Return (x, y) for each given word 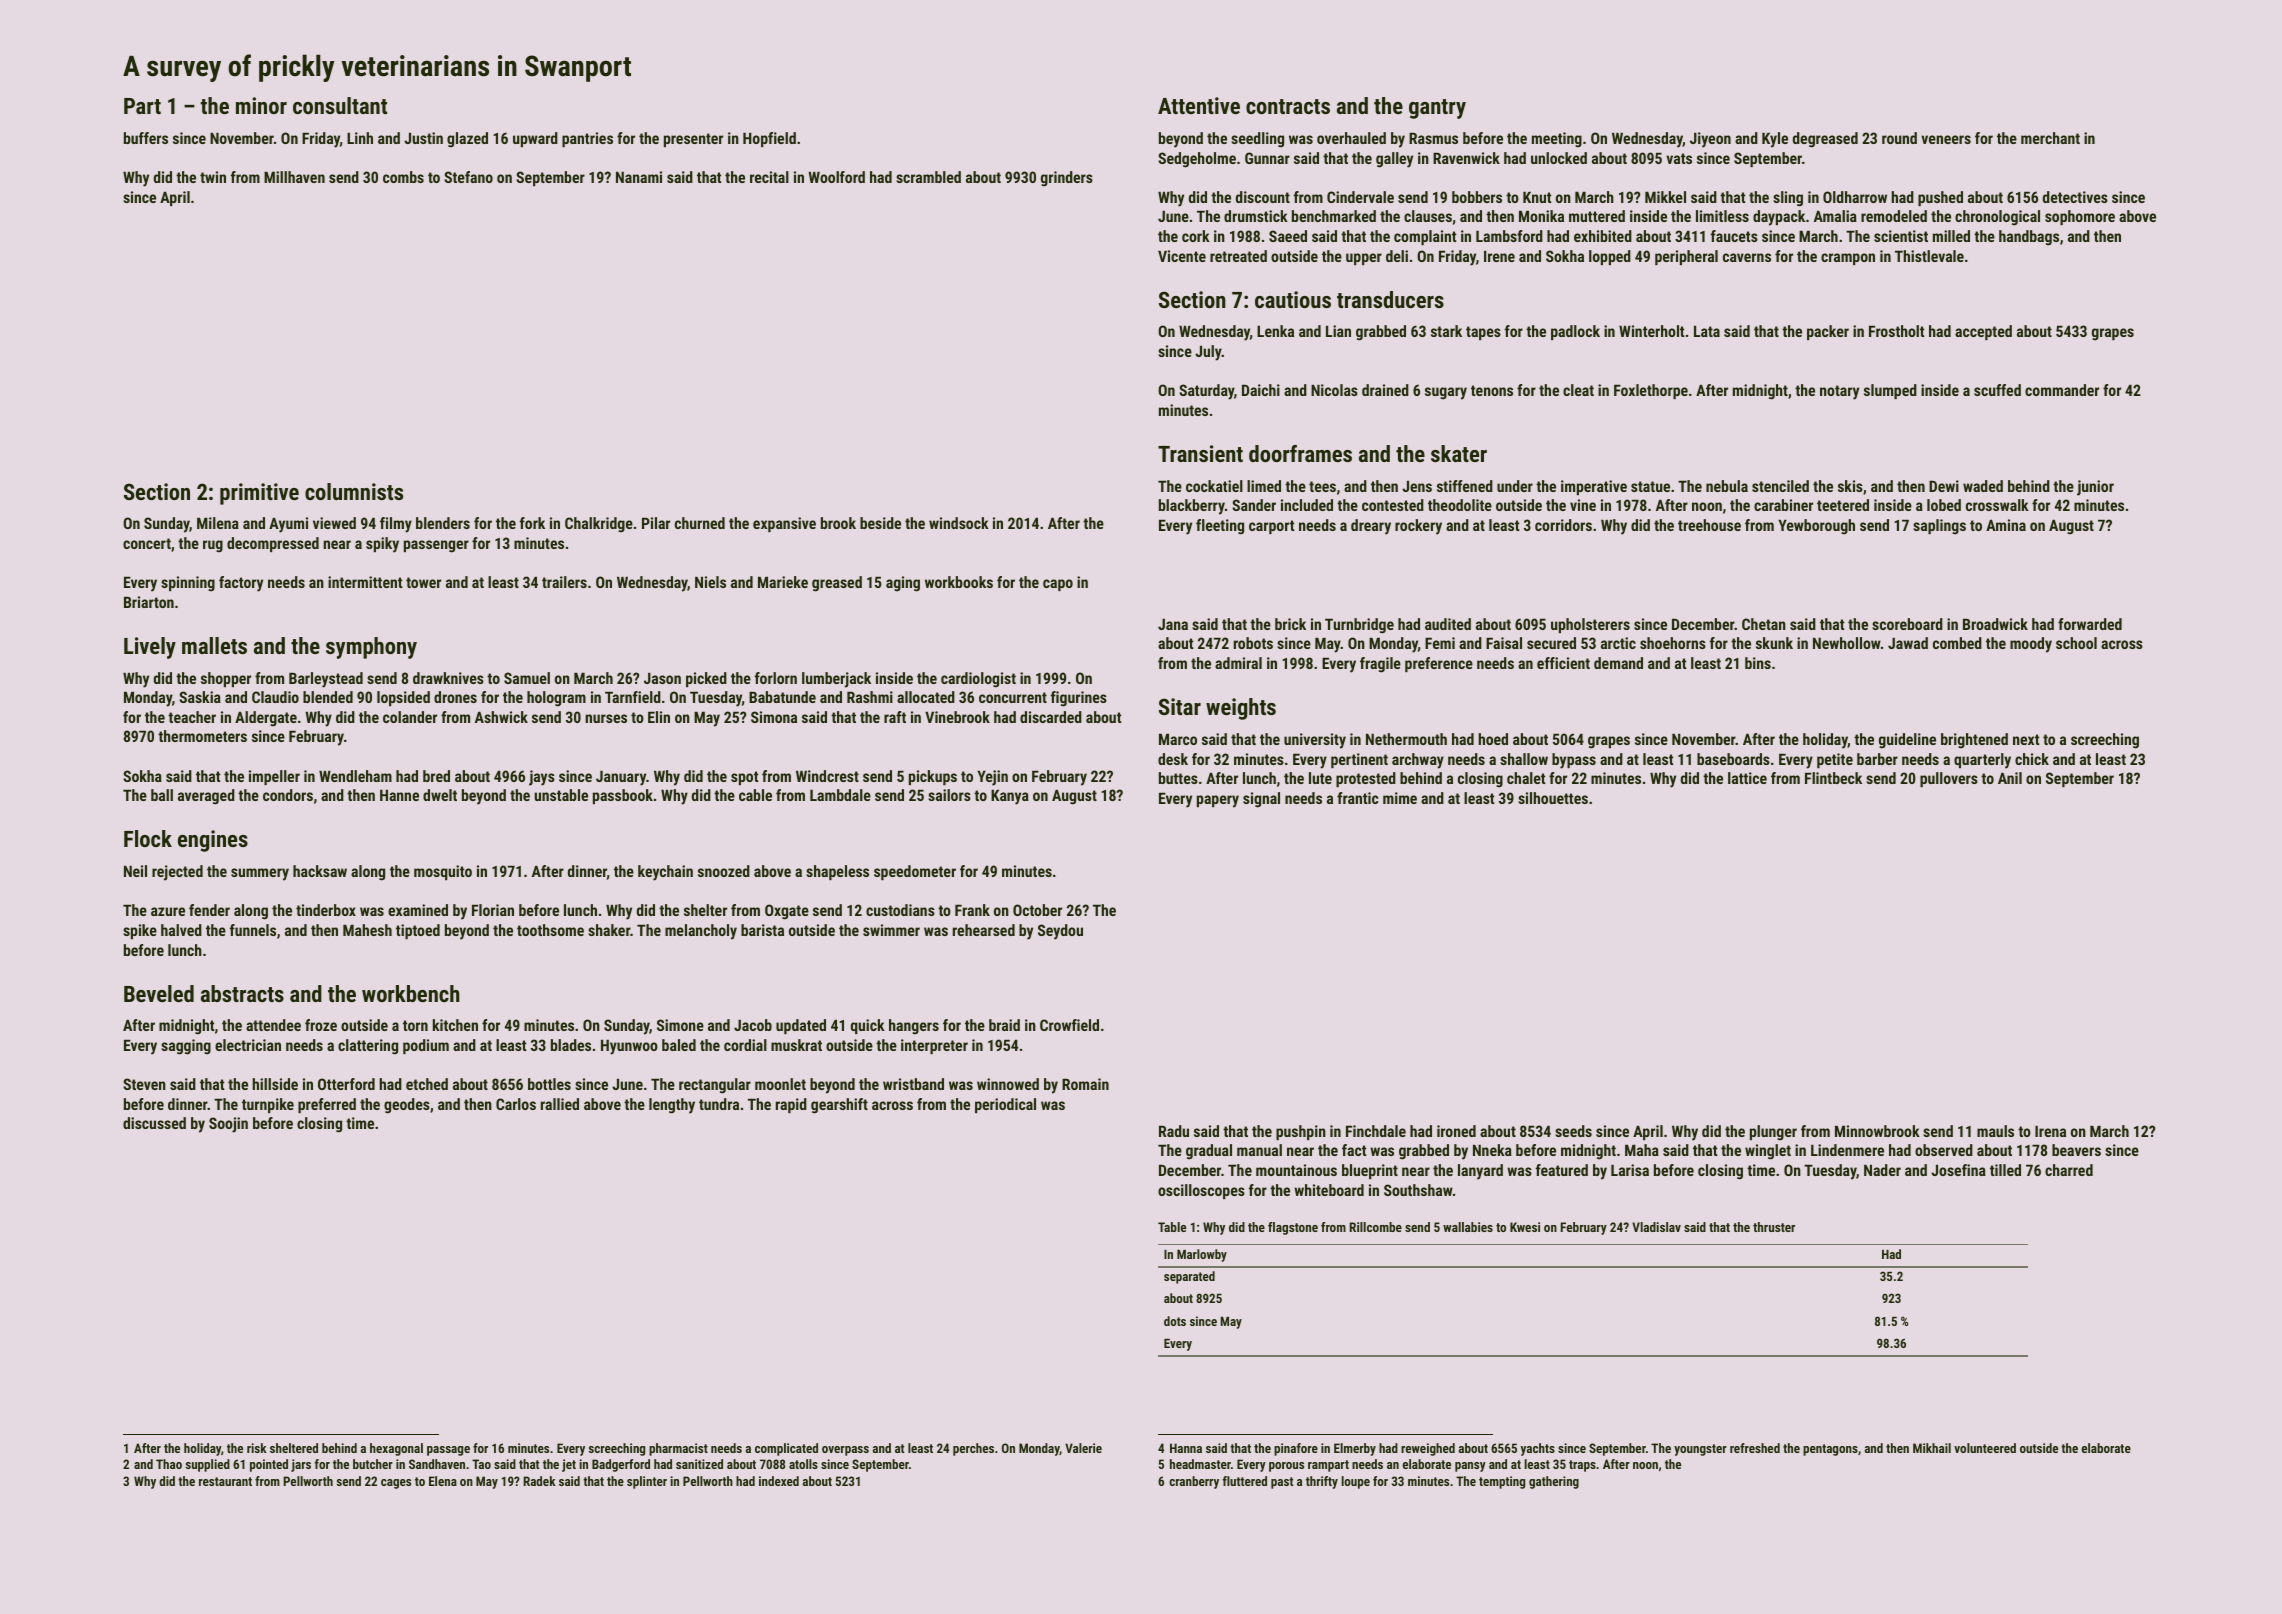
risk (257, 1448)
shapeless (837, 872)
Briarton (149, 602)
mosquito (443, 872)
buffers (146, 138)
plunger (1773, 1133)
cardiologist (978, 680)
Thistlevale (1929, 256)
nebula (1727, 486)
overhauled (1351, 138)
